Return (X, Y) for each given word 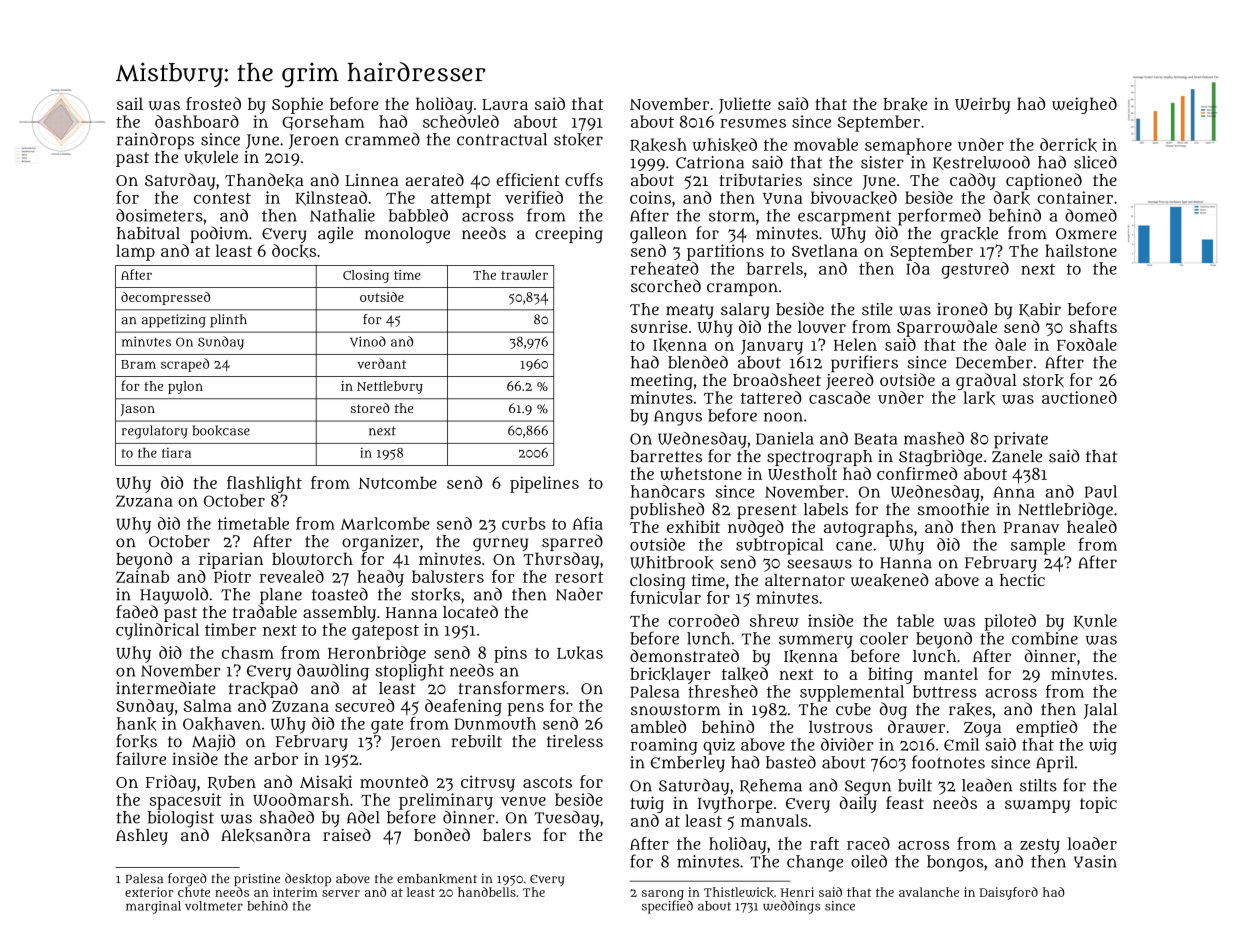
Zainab (142, 576)
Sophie (297, 105)
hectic (1022, 579)
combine (1045, 638)
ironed (962, 309)
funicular (665, 597)
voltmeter (214, 906)
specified (667, 907)
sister (882, 162)
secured (365, 705)
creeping (569, 235)
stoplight (409, 672)
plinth (228, 321)
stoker (578, 140)
